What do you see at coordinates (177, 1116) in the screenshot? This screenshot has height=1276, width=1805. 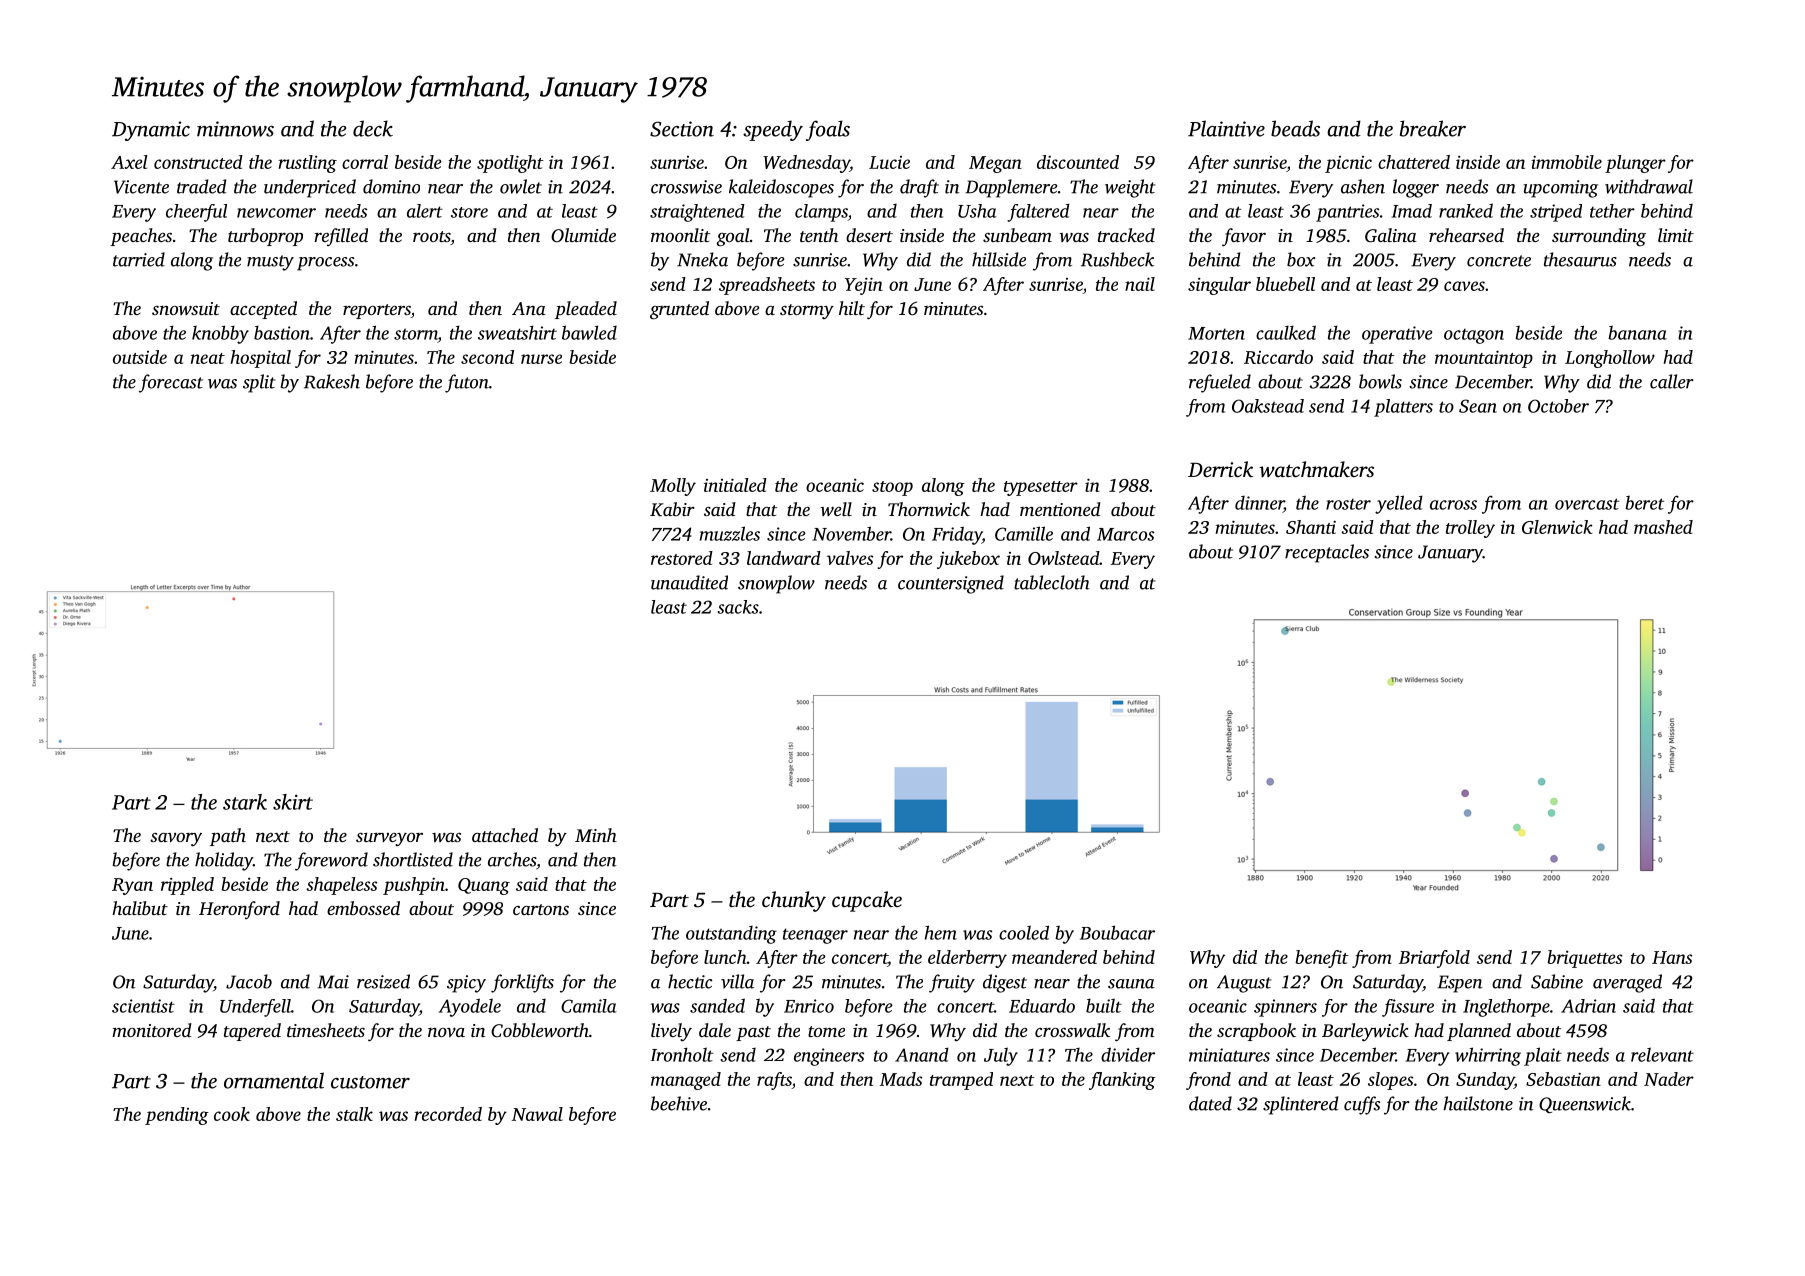 I see `pending` at bounding box center [177, 1116].
